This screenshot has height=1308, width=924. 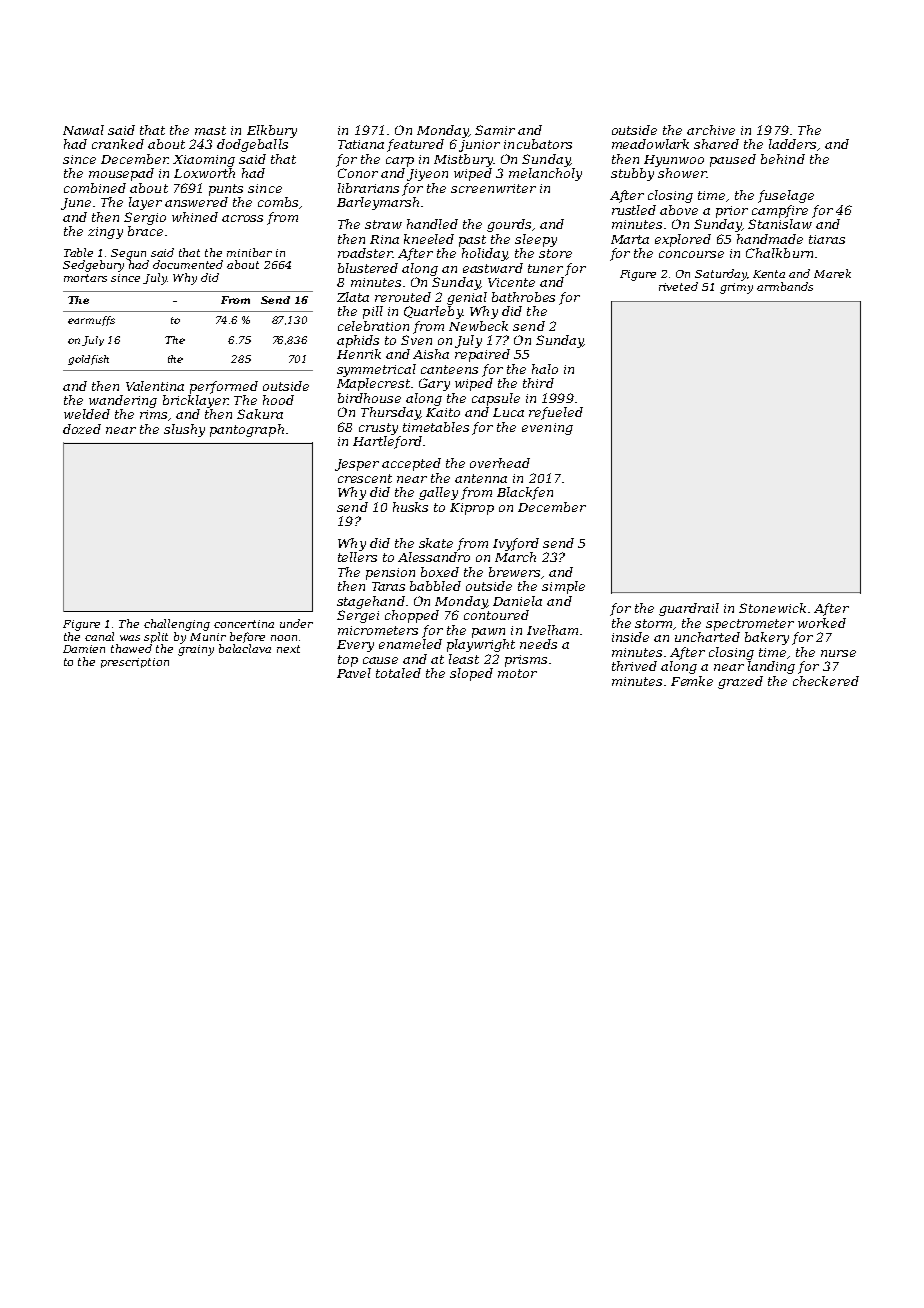 What do you see at coordinates (247, 430) in the screenshot?
I see `pantograph` at bounding box center [247, 430].
